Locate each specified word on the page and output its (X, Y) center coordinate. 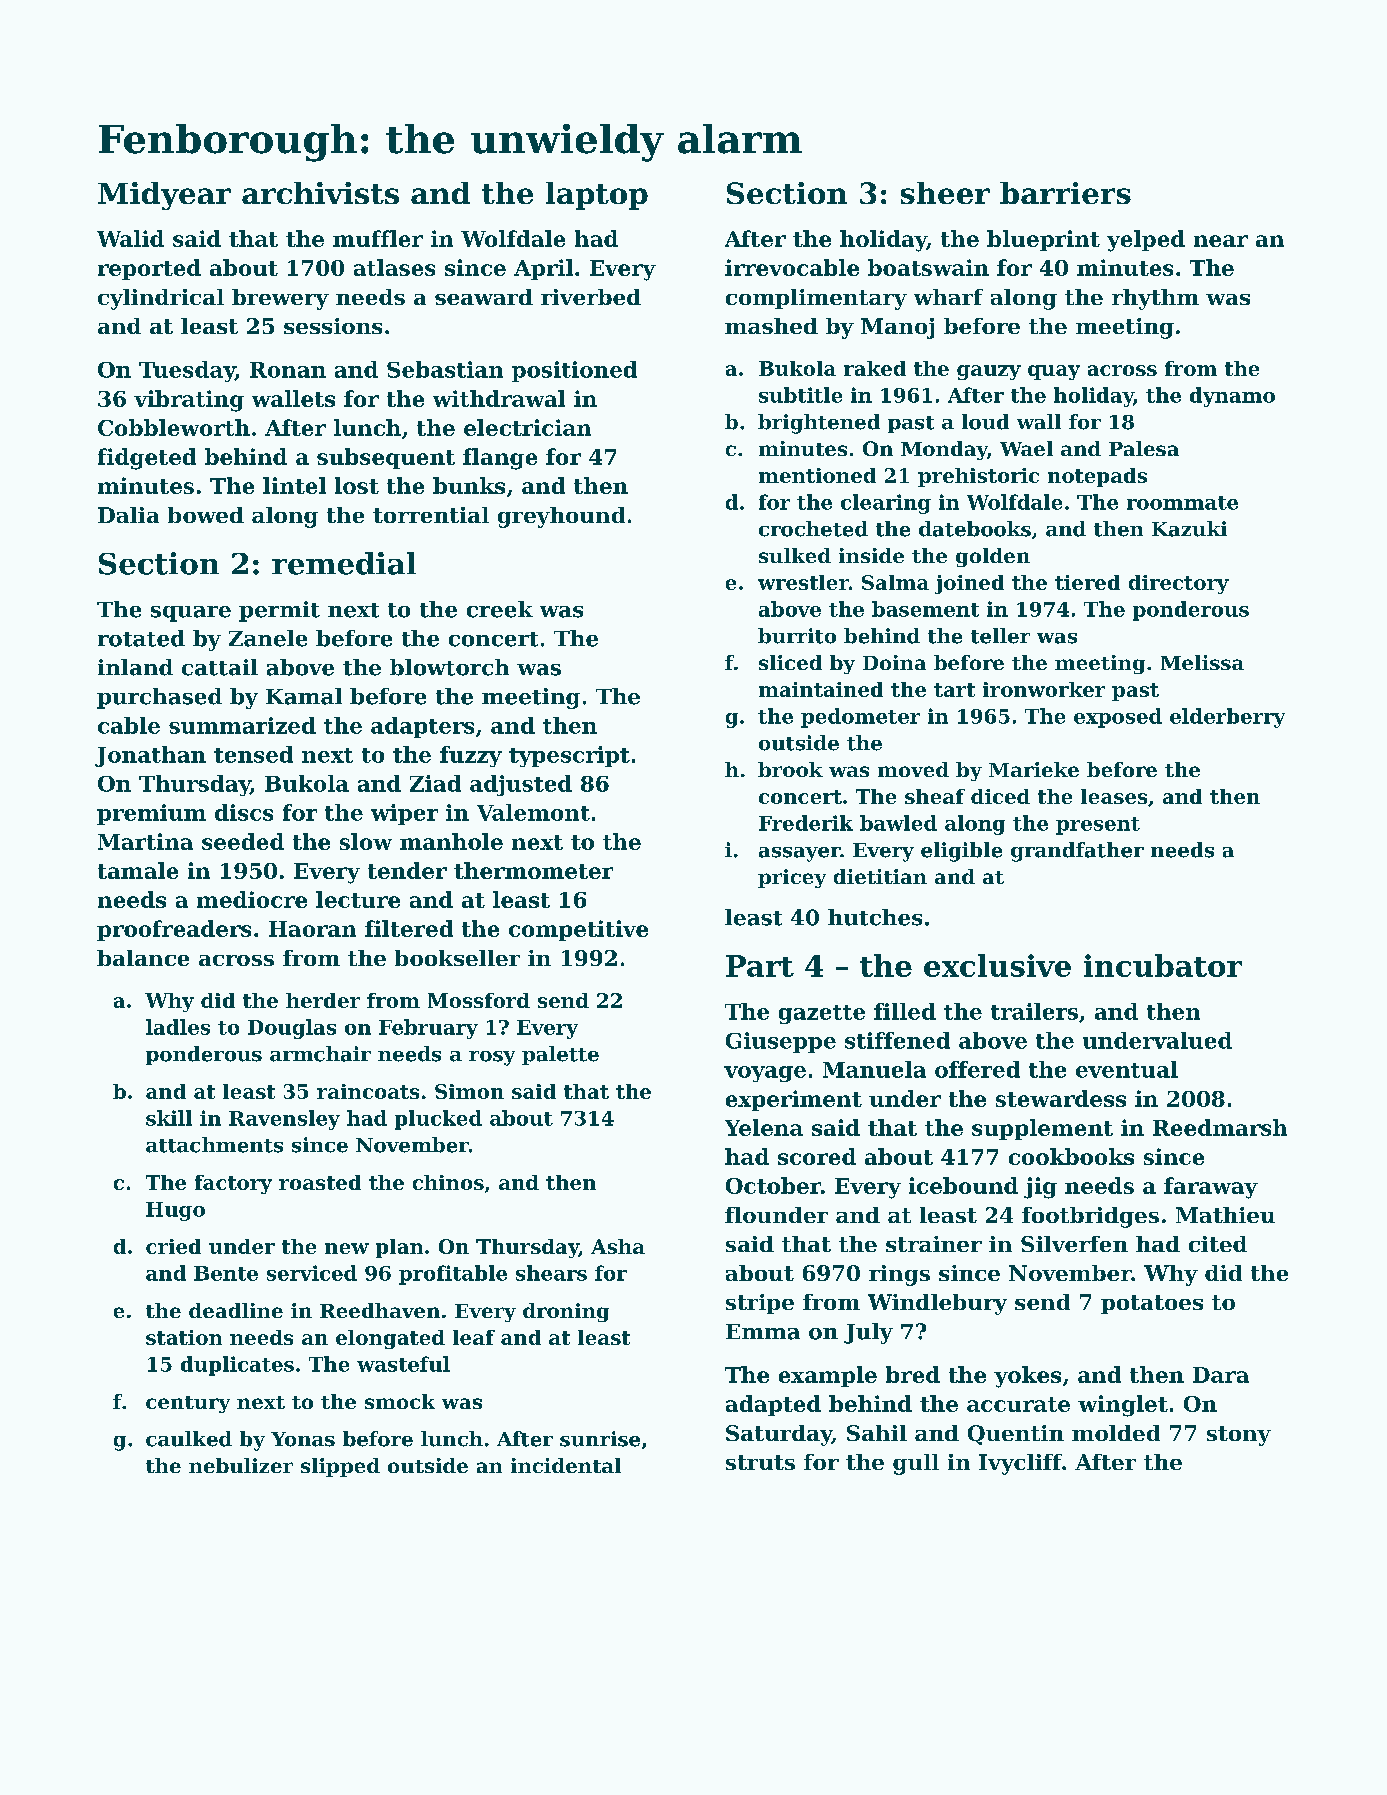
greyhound (561, 517)
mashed (771, 326)
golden (993, 557)
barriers (1065, 193)
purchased (159, 698)
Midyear (164, 196)
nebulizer (241, 1465)
